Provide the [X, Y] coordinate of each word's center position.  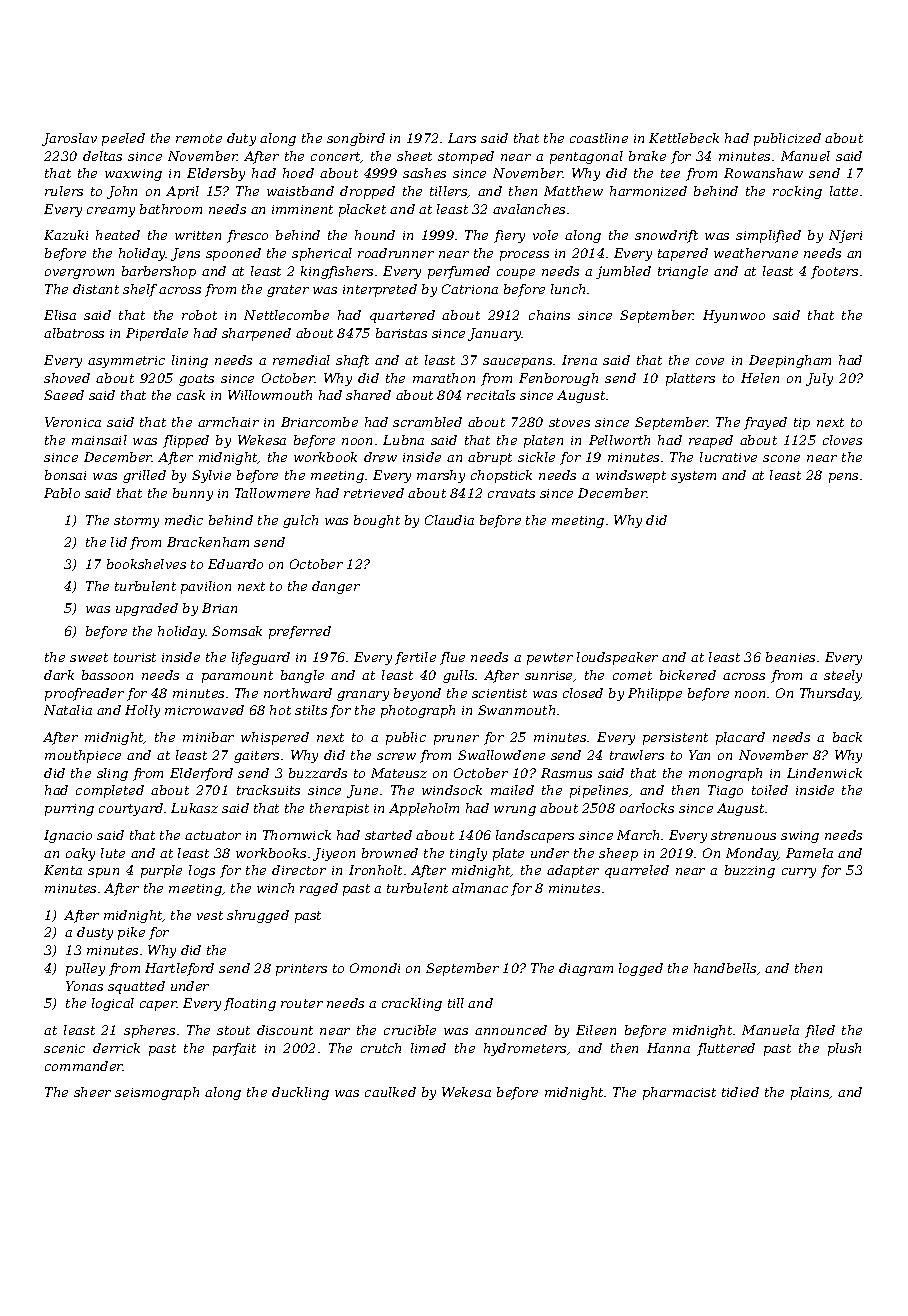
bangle [302, 676]
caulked [390, 1092]
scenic [64, 1048]
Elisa [60, 315]
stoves [569, 422]
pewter [550, 659]
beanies [790, 657]
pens [843, 478]
